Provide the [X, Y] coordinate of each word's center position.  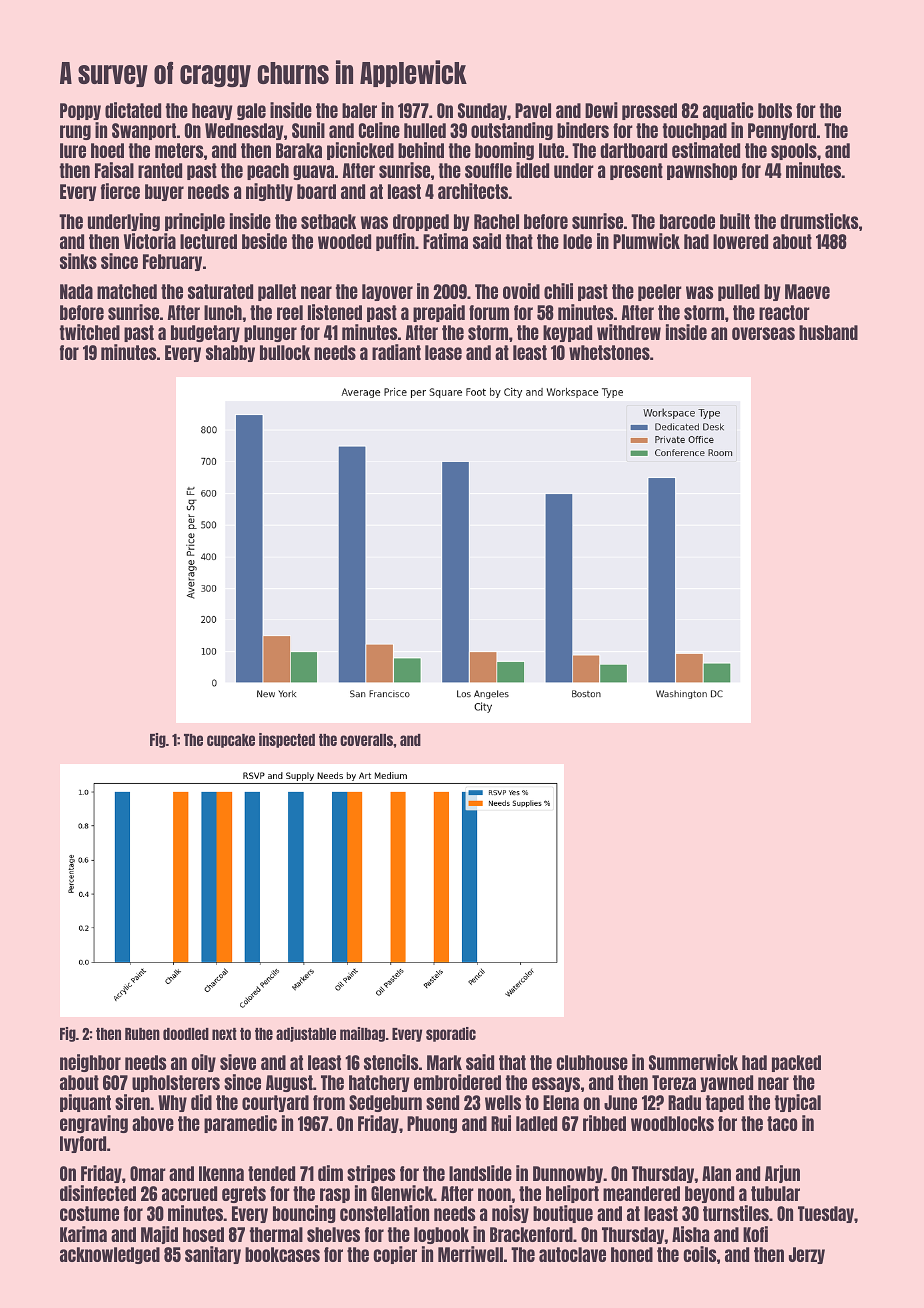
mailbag [362, 1034]
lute [551, 150]
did [201, 1102]
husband [828, 332]
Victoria [150, 241]
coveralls [366, 740]
